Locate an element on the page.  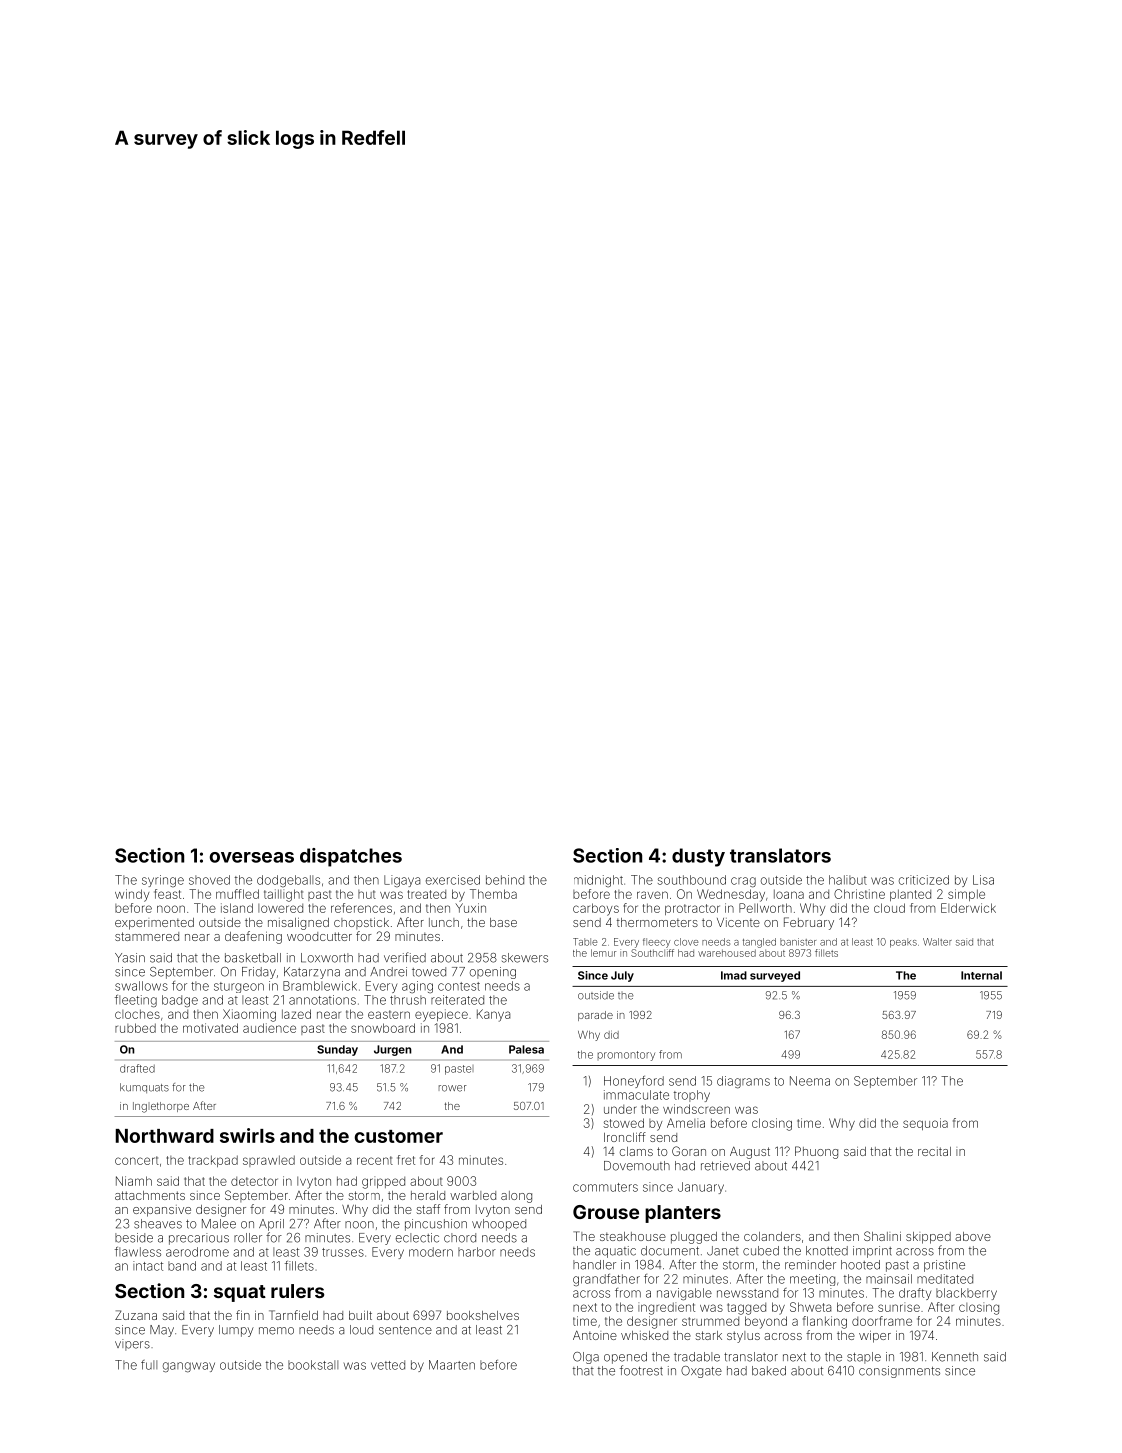
Lisa is located at coordinates (983, 880).
